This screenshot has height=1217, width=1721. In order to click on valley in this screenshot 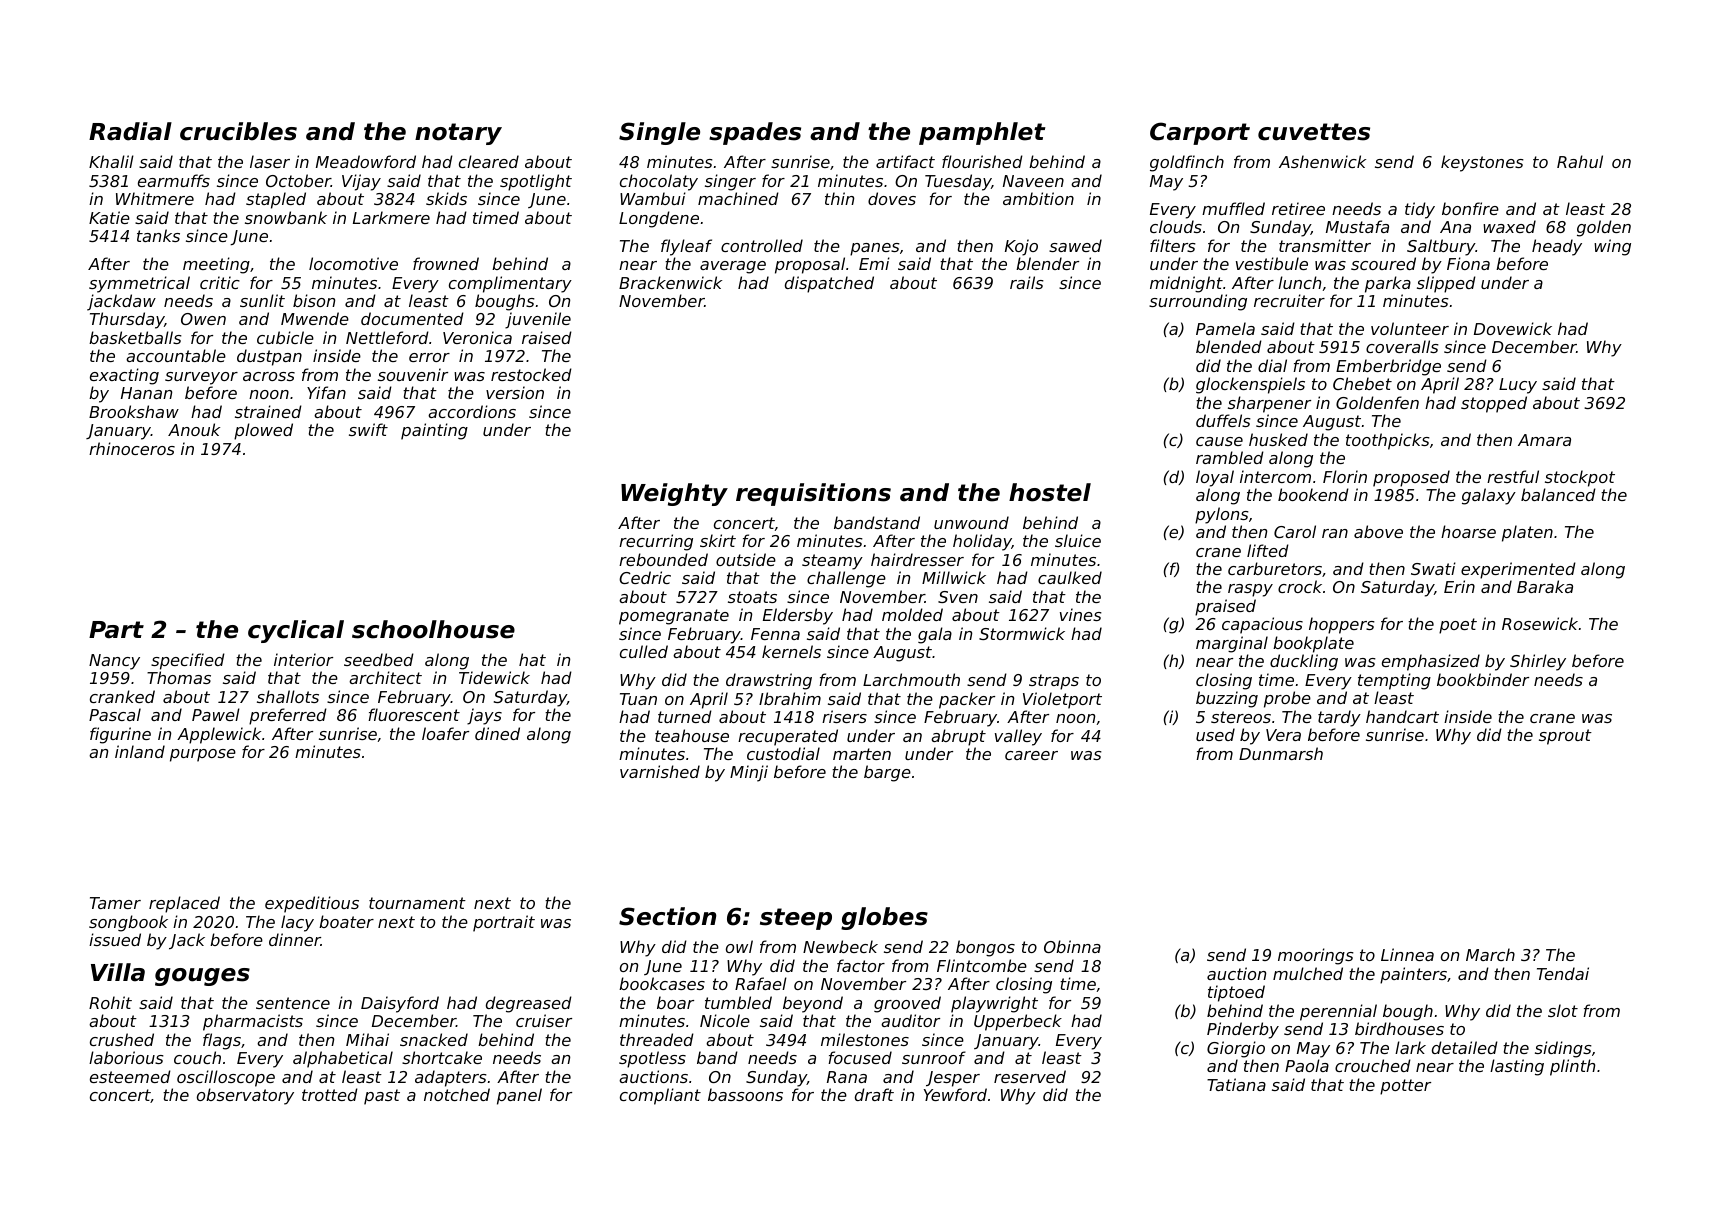, I will do `click(1018, 737)`.
